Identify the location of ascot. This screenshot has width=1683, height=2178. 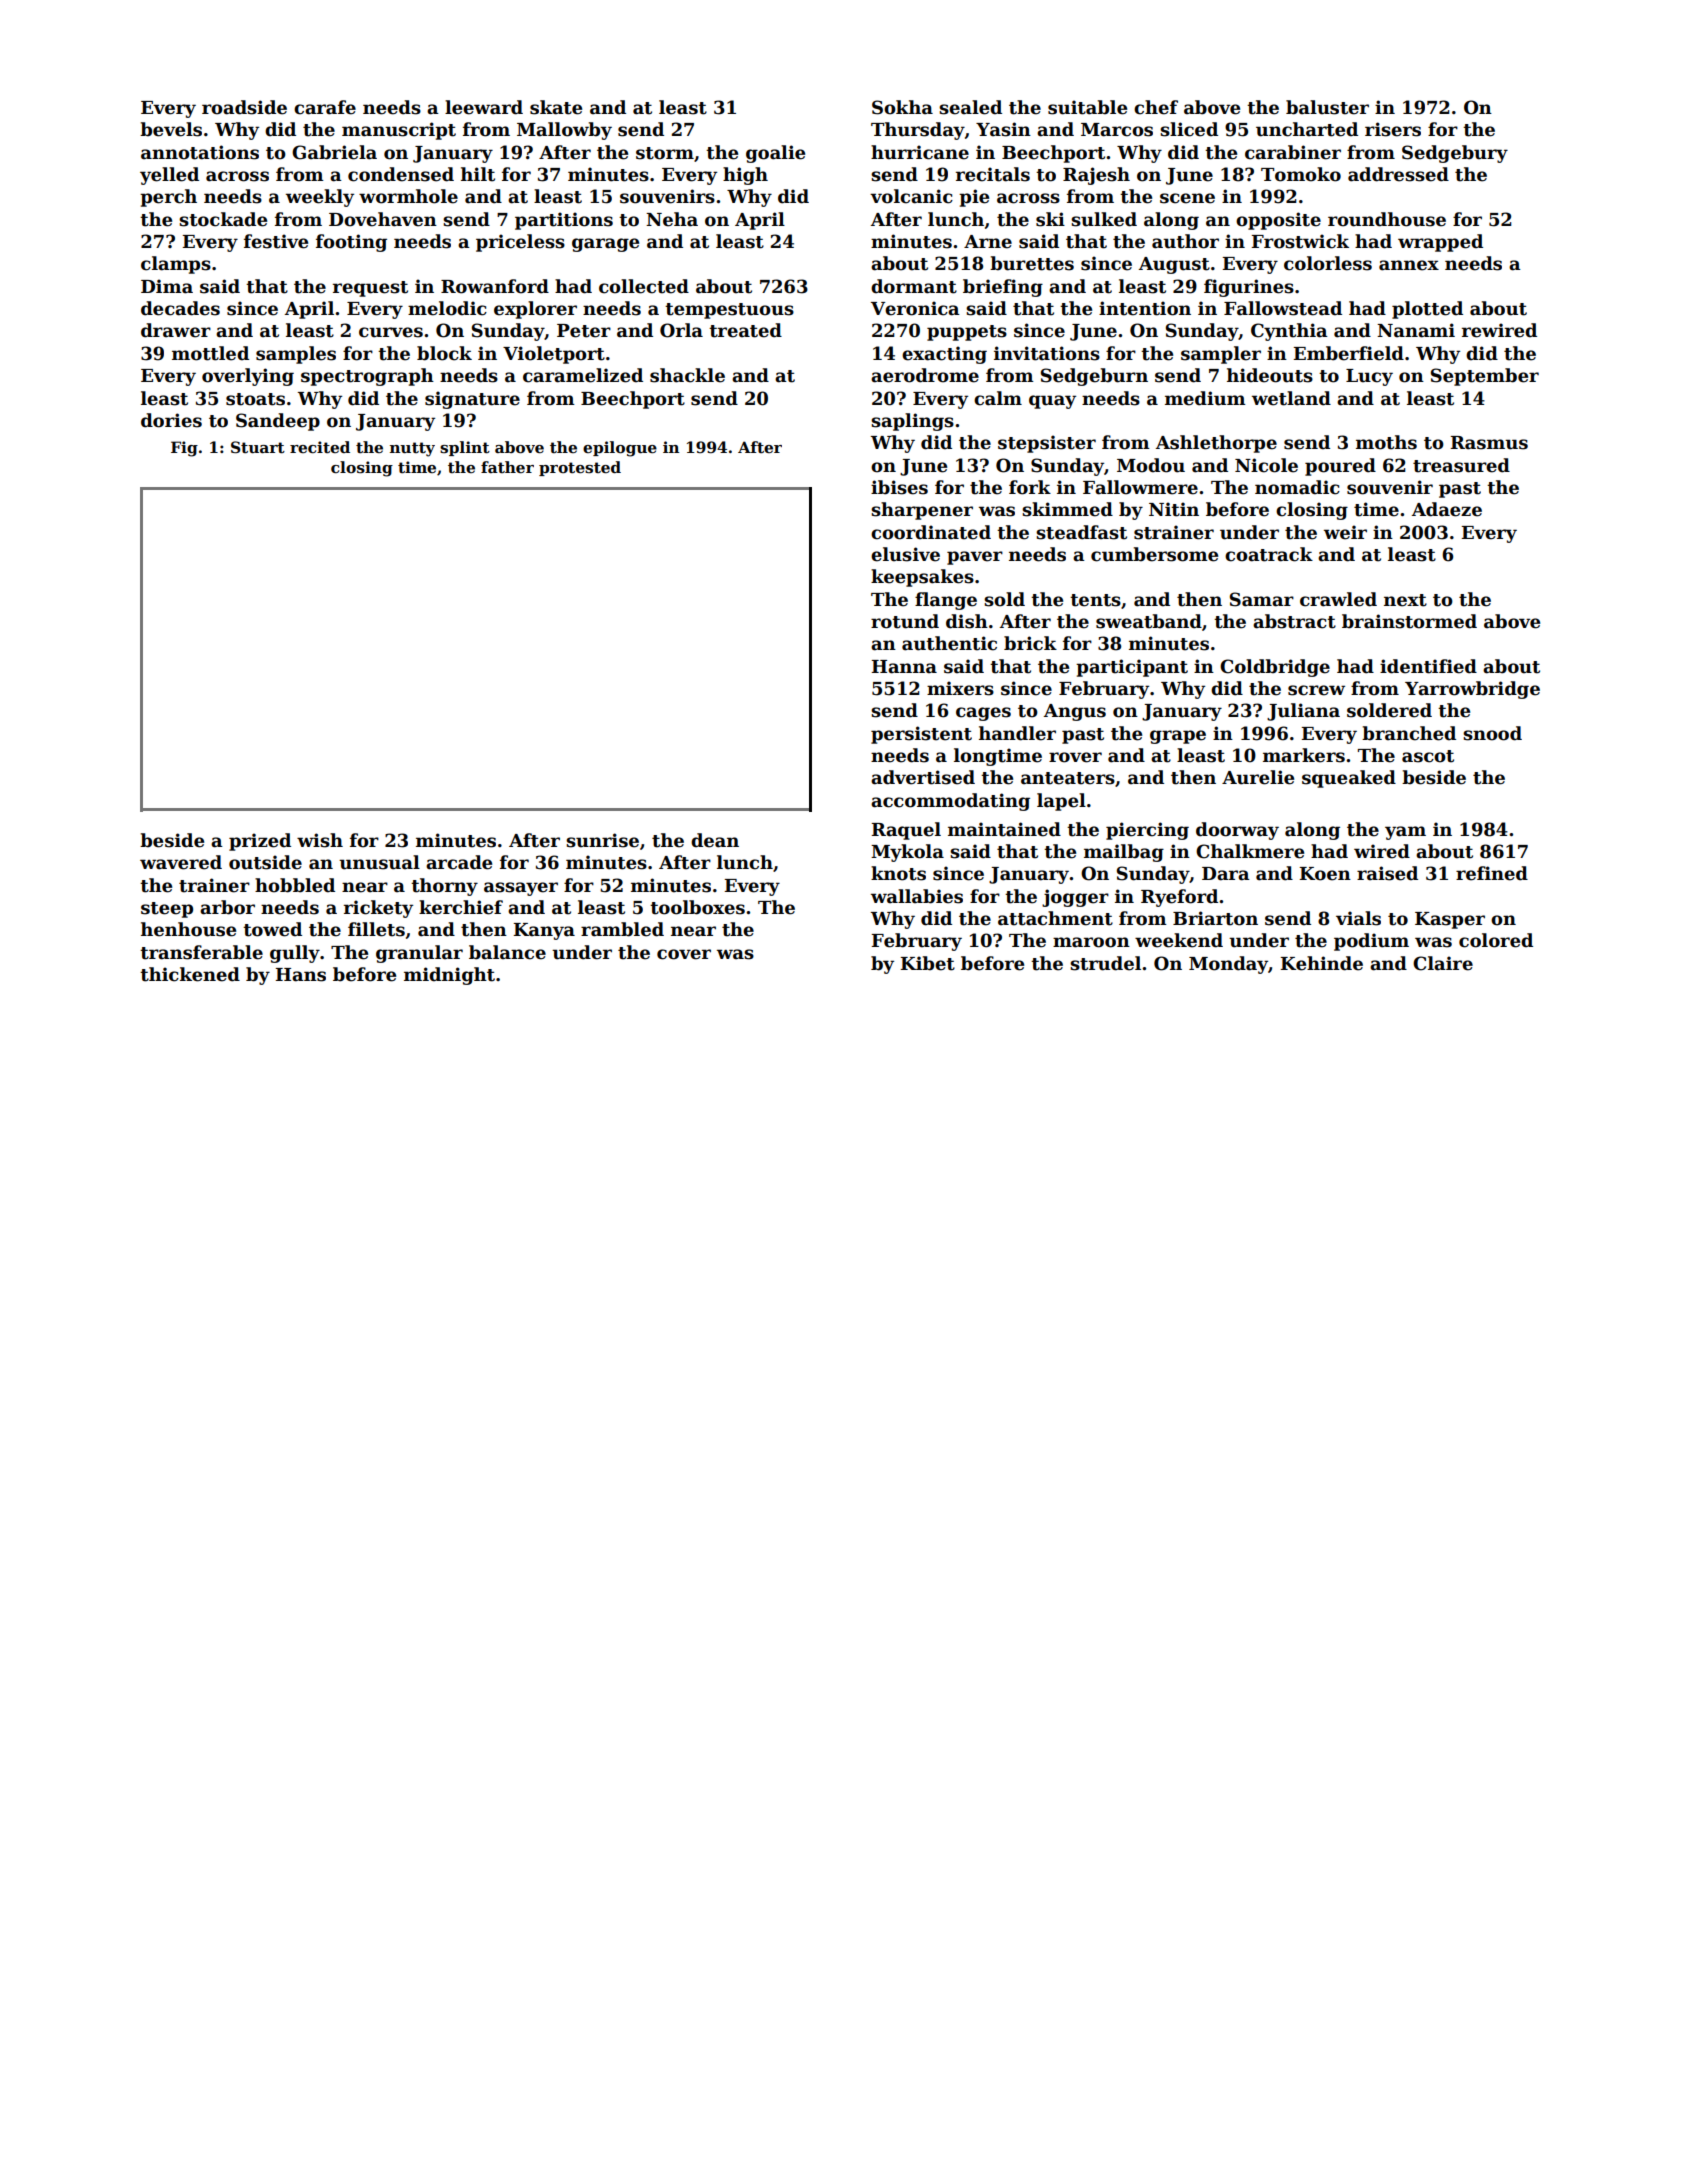
(1428, 756).
